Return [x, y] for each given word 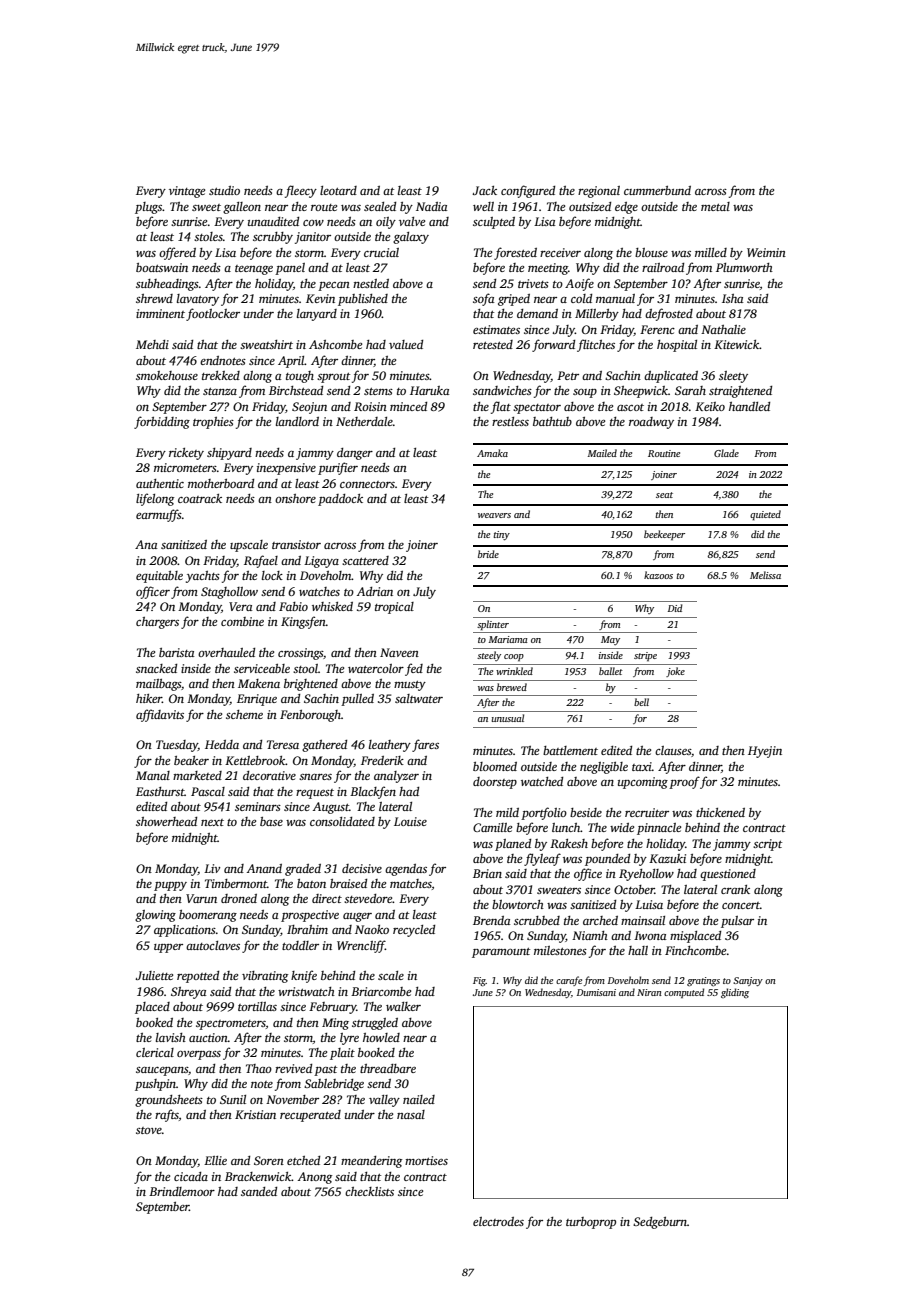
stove [149, 1130]
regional [599, 192]
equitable [159, 577]
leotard [338, 190]
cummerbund [657, 190]
